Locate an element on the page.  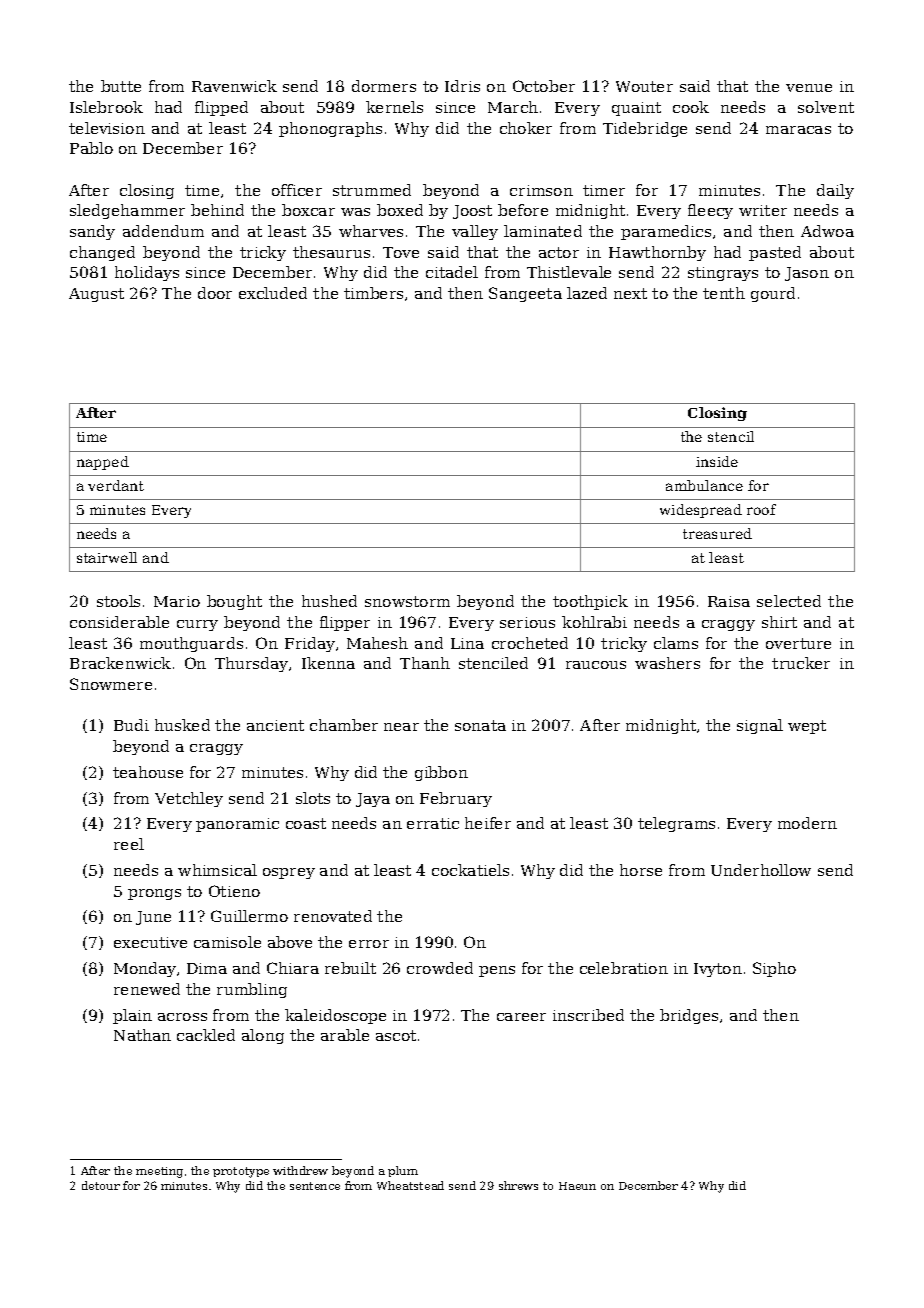
timbers is located at coordinates (373, 293).
